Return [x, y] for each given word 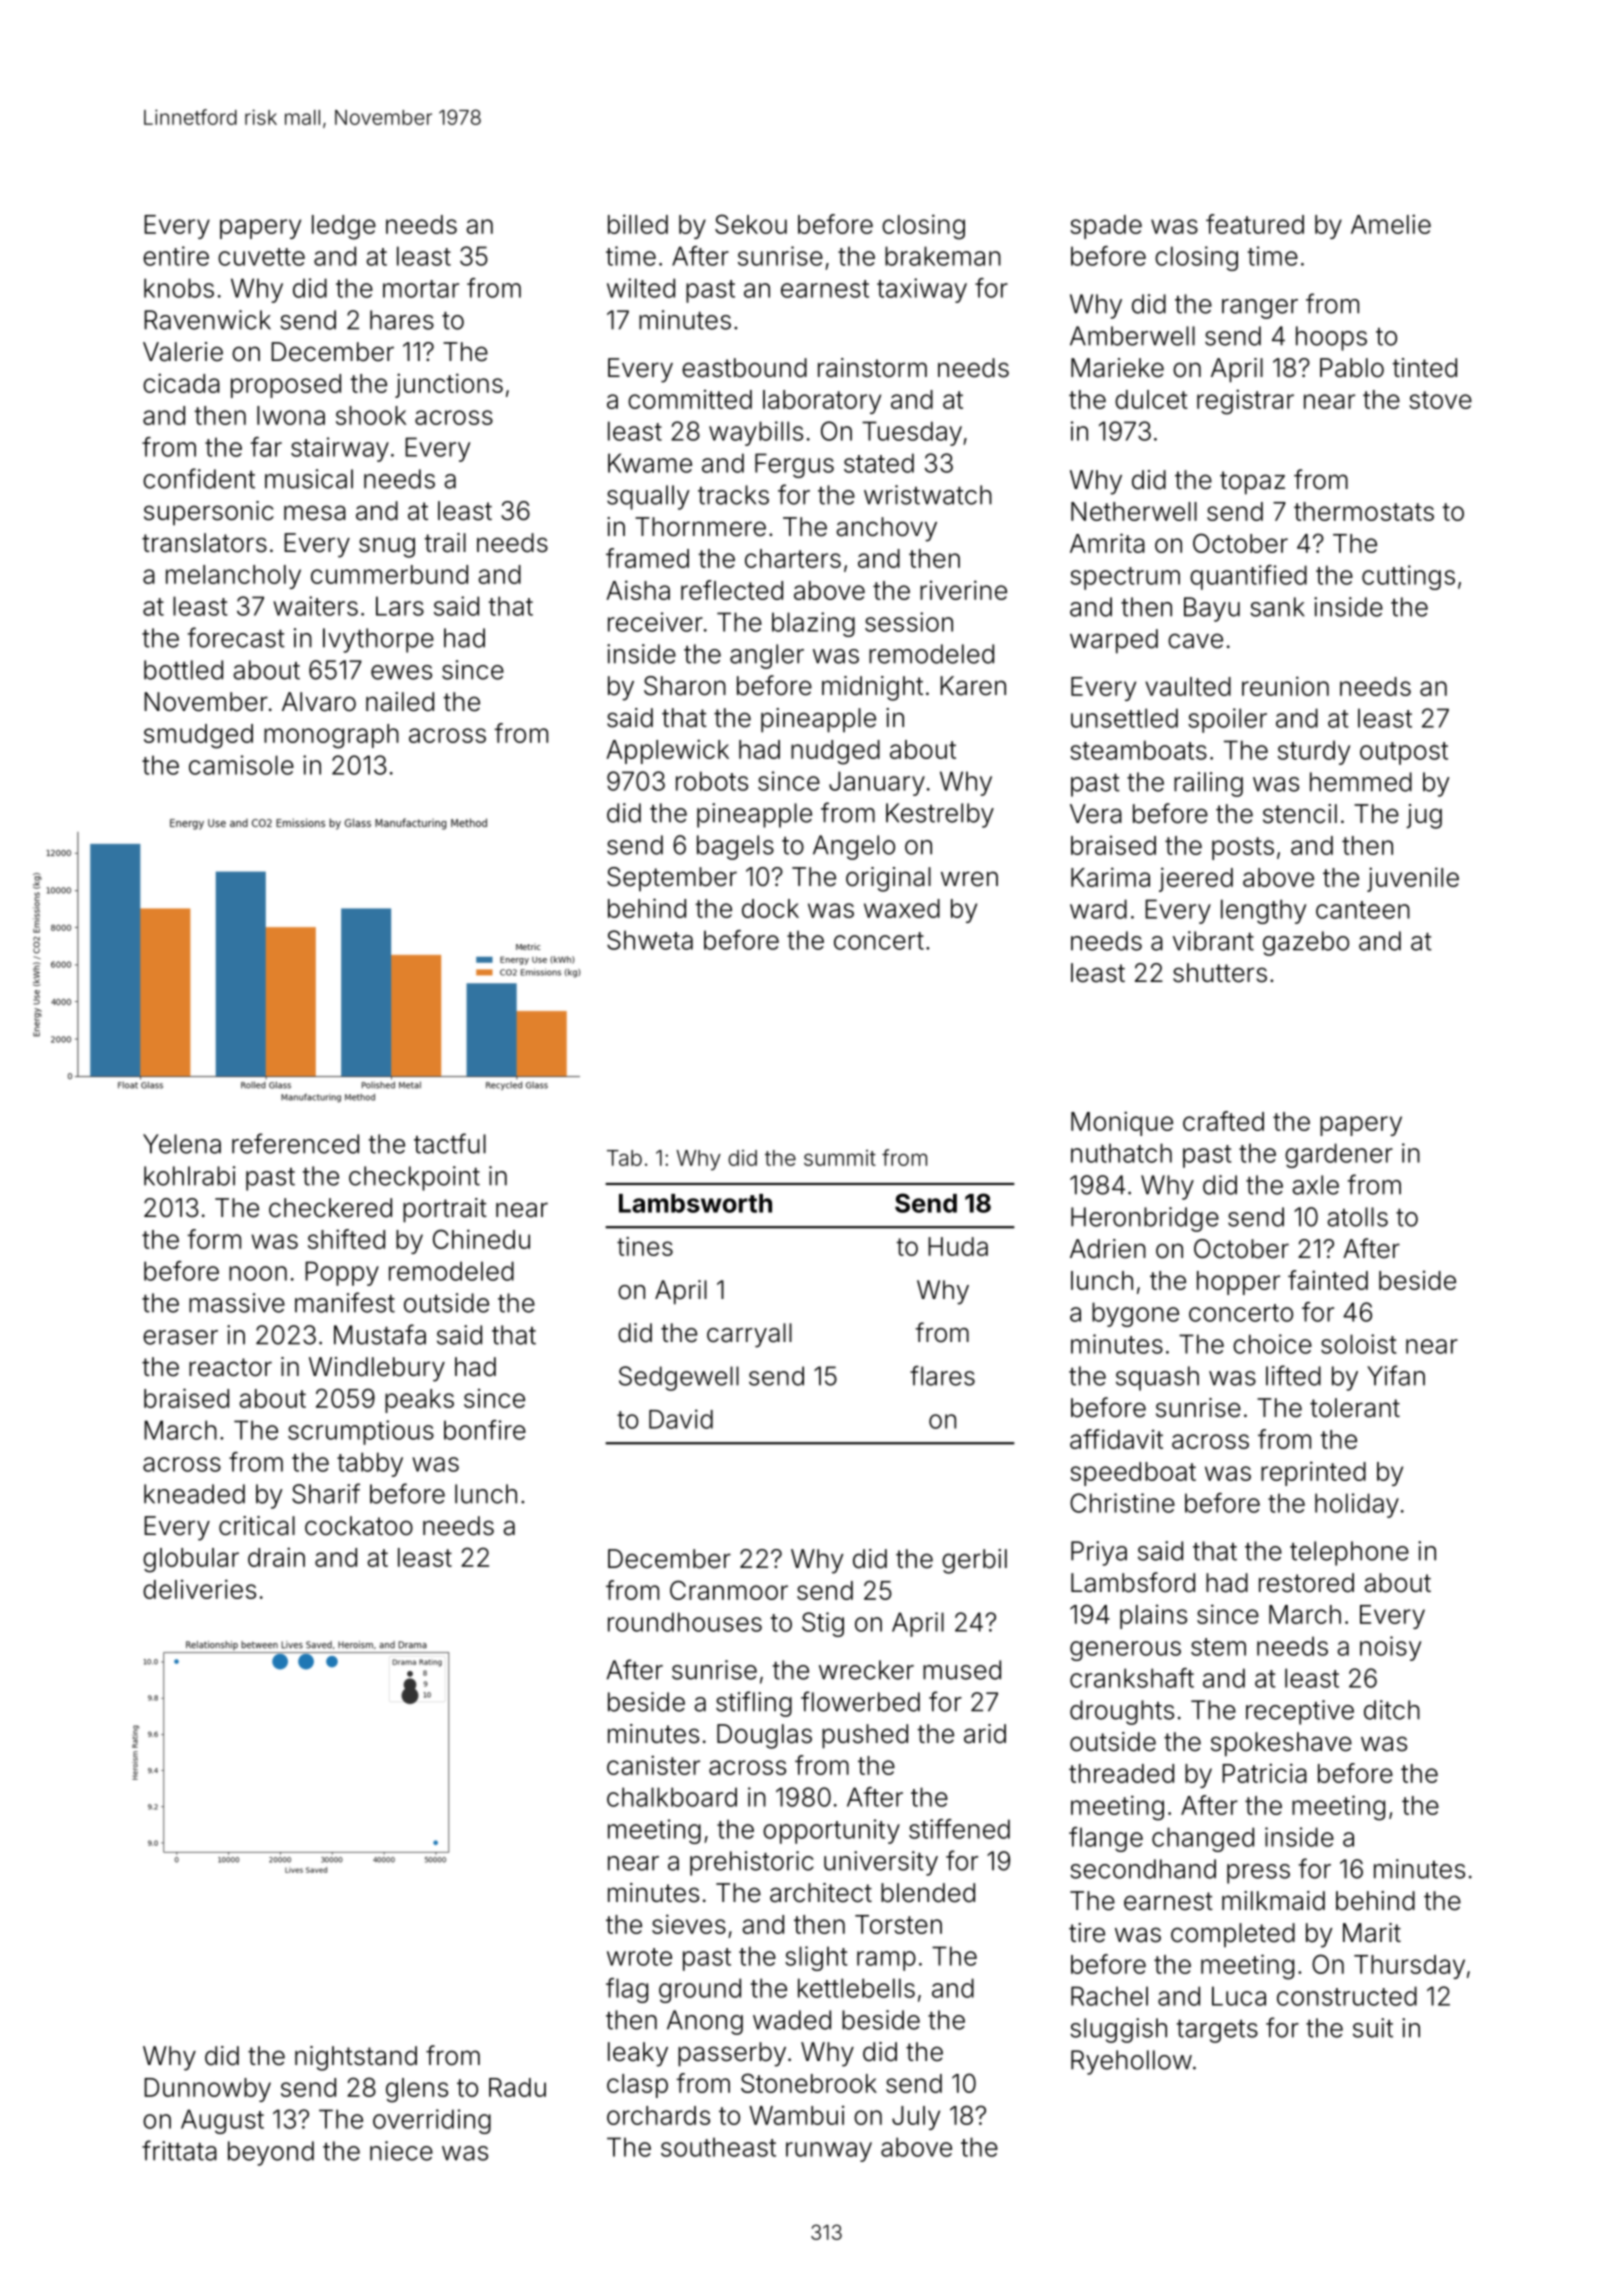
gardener [1339, 1155]
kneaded [194, 1494]
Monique [1122, 1123]
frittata [179, 2150]
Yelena [182, 1144]
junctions [449, 385]
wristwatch [928, 495]
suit [1373, 2028]
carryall [749, 1335]
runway [829, 2152]
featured [1255, 224]
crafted [1223, 1121]
